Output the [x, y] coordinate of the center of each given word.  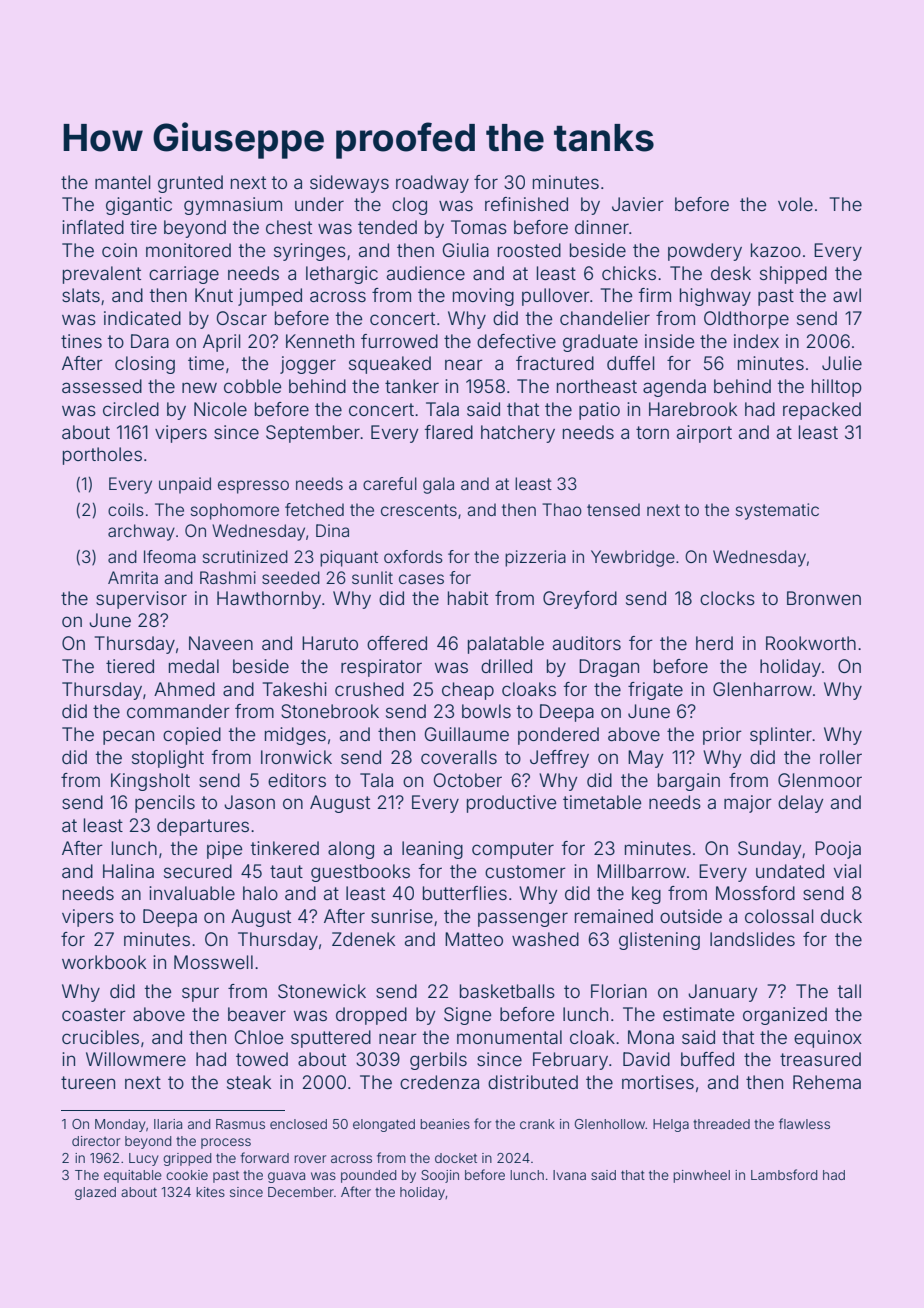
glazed [95, 1193]
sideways [349, 184]
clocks [727, 598]
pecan [128, 737]
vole [795, 204]
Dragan [609, 668]
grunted [190, 184]
